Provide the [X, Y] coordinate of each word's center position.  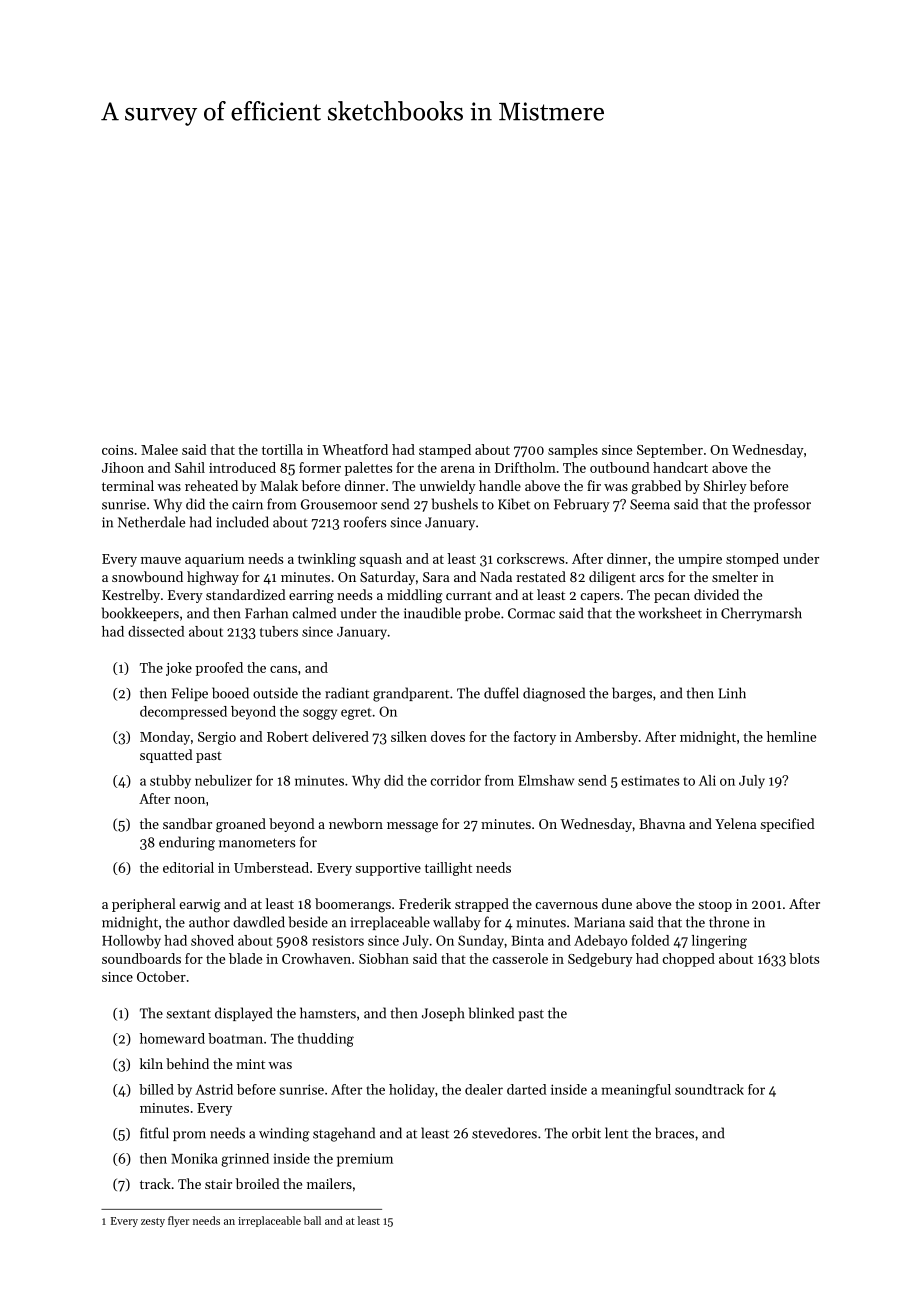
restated [541, 576]
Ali [707, 780]
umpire [700, 560]
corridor [456, 780]
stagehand [344, 1134]
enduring [187, 843]
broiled [258, 1183]
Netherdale [151, 522]
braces [674, 1133]
